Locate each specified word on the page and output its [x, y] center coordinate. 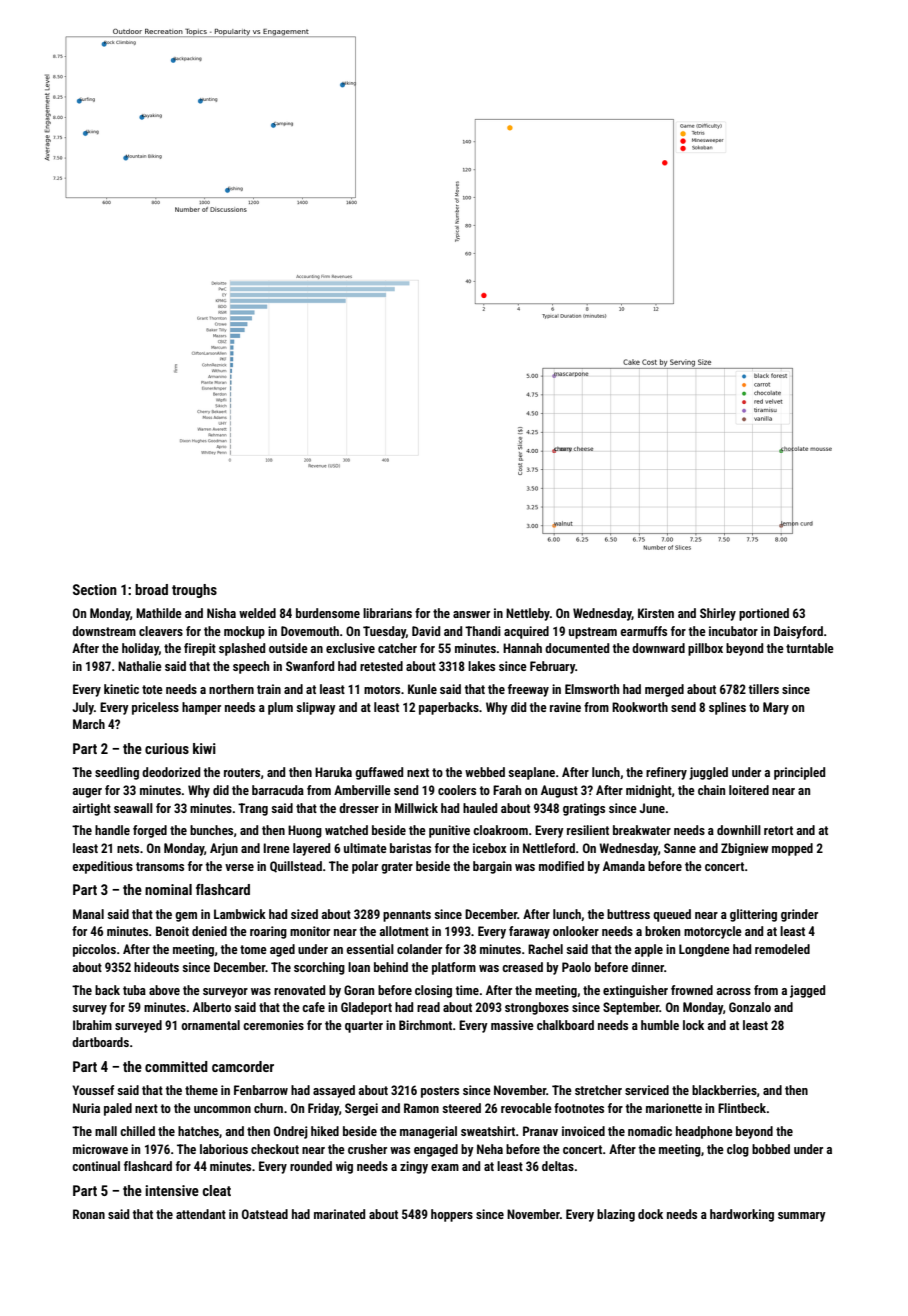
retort [778, 830]
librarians [387, 613]
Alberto [212, 1007]
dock [650, 1214]
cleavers [161, 631]
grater [397, 868]
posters [440, 1092]
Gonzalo [750, 1007]
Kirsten [656, 613]
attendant [201, 1214]
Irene [276, 848]
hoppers [452, 1215]
